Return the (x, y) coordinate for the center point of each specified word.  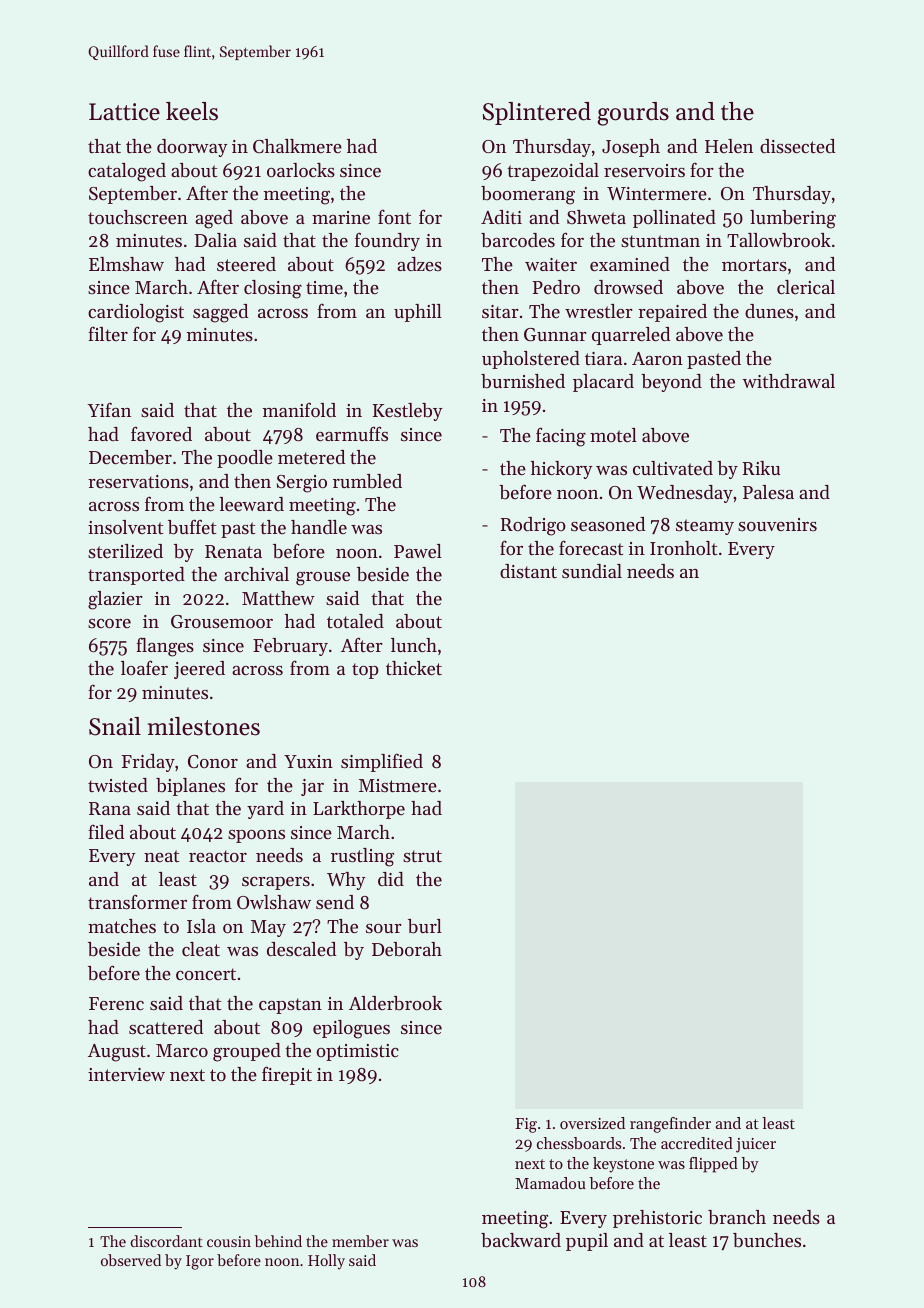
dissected (797, 146)
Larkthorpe (359, 810)
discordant (166, 1241)
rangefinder (670, 1125)
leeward (251, 504)
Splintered (537, 113)
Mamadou (550, 1183)
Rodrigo (533, 526)
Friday (148, 763)
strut (422, 856)
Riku (761, 468)
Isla (201, 926)
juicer (756, 1145)
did (391, 879)
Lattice (124, 112)
